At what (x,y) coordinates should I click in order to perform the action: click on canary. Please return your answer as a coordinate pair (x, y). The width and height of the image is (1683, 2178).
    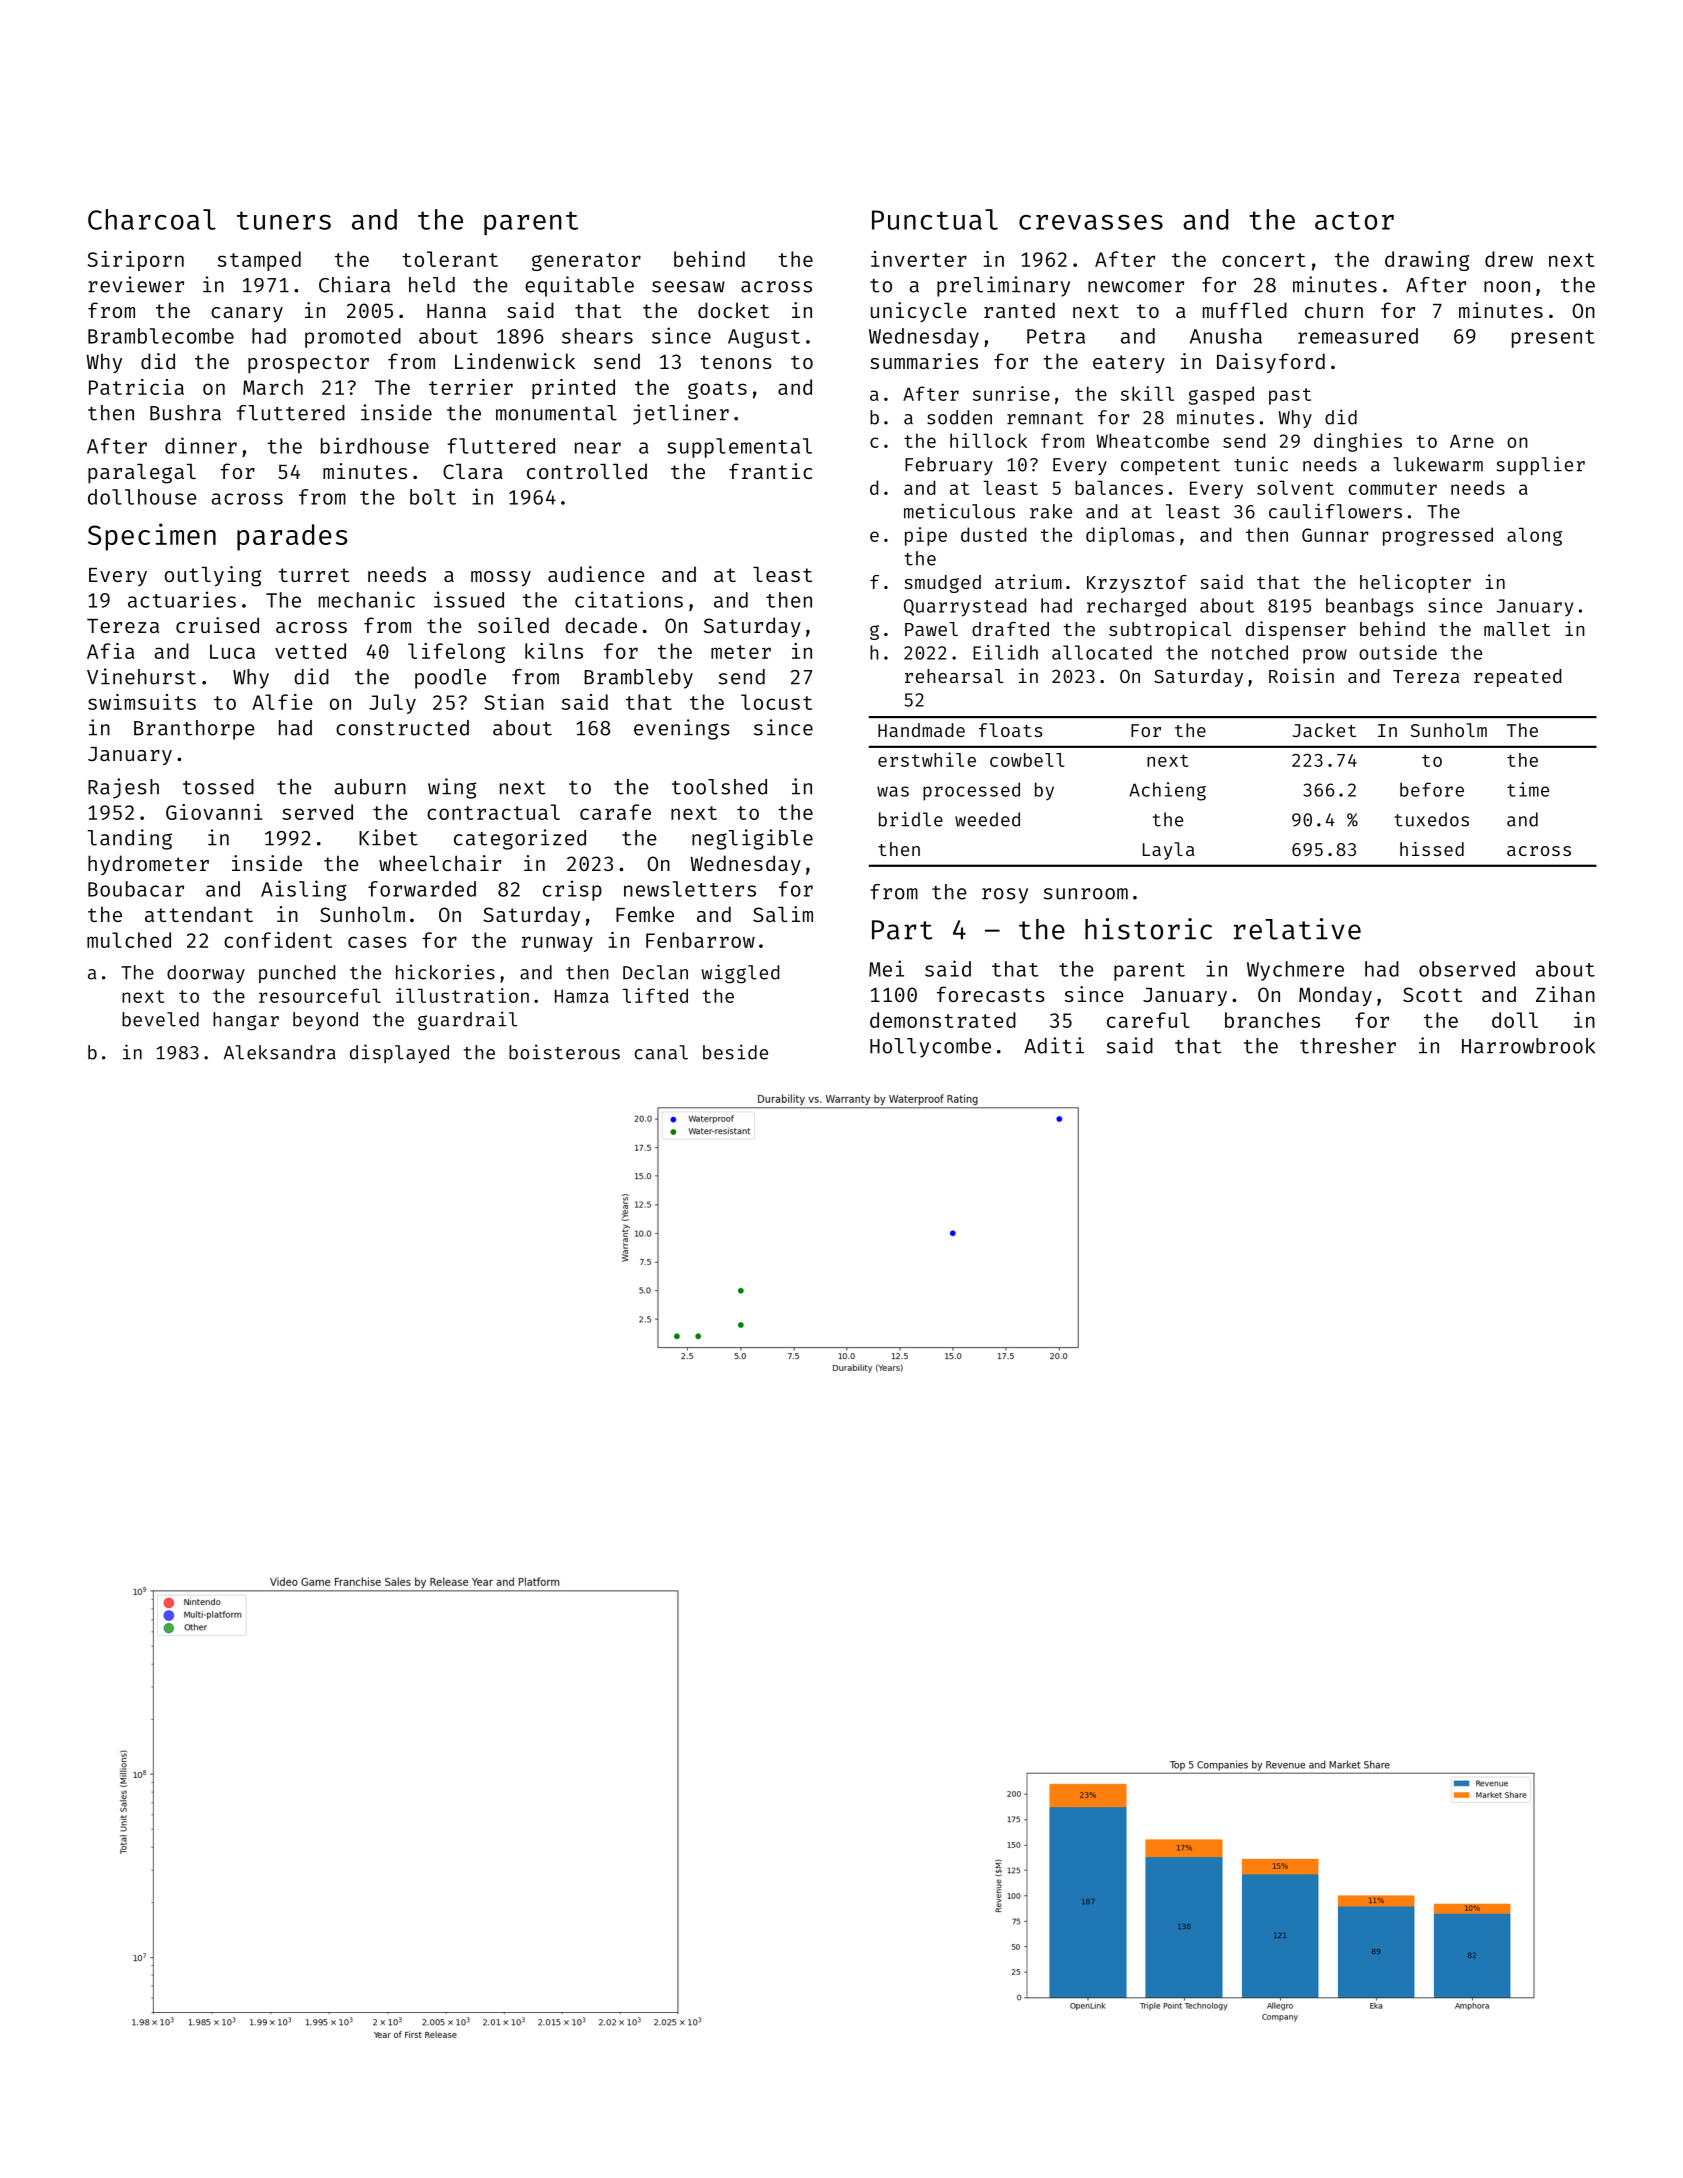
    Looking at the image, I should click on (247, 314).
